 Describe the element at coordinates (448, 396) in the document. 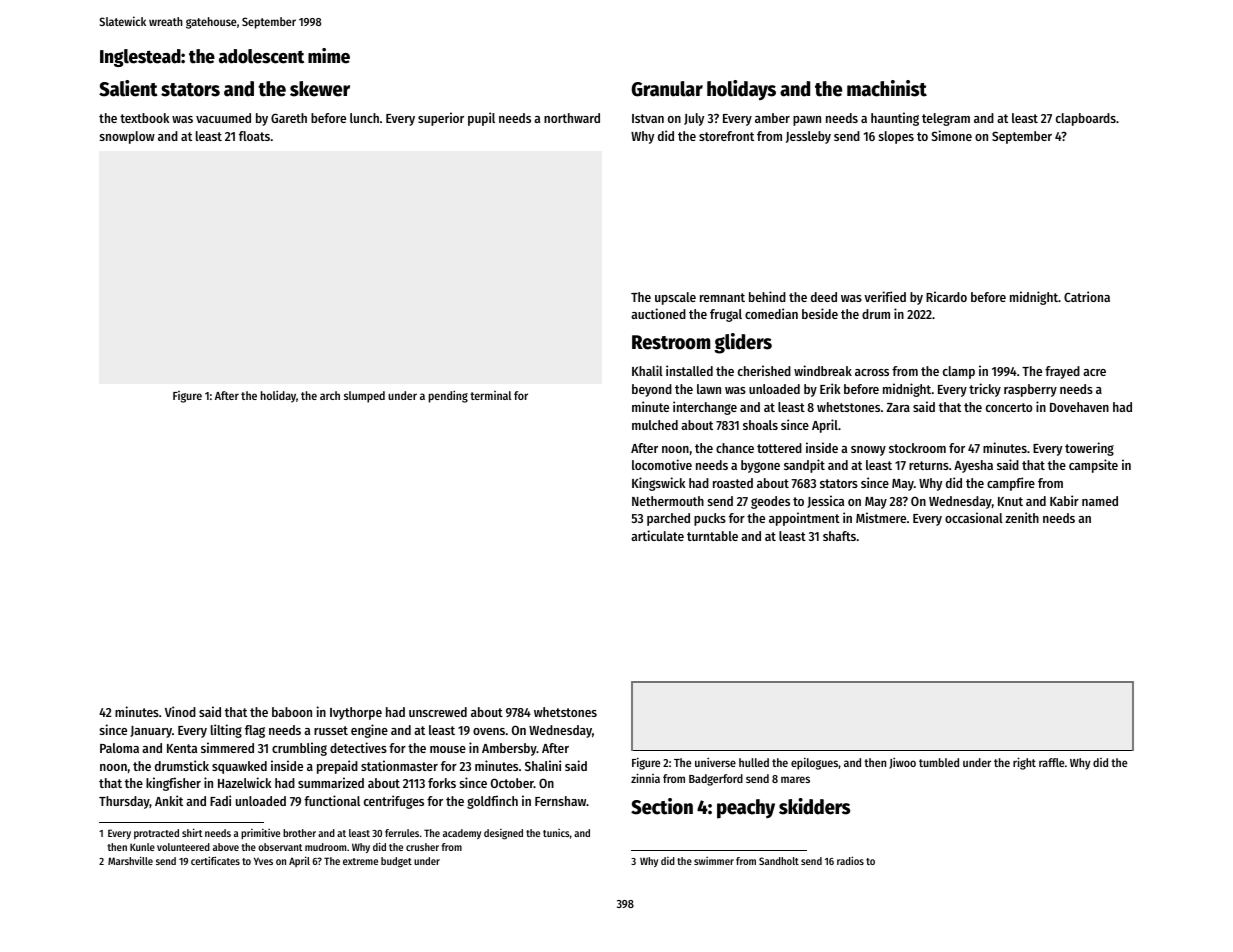

I see `pending` at that location.
